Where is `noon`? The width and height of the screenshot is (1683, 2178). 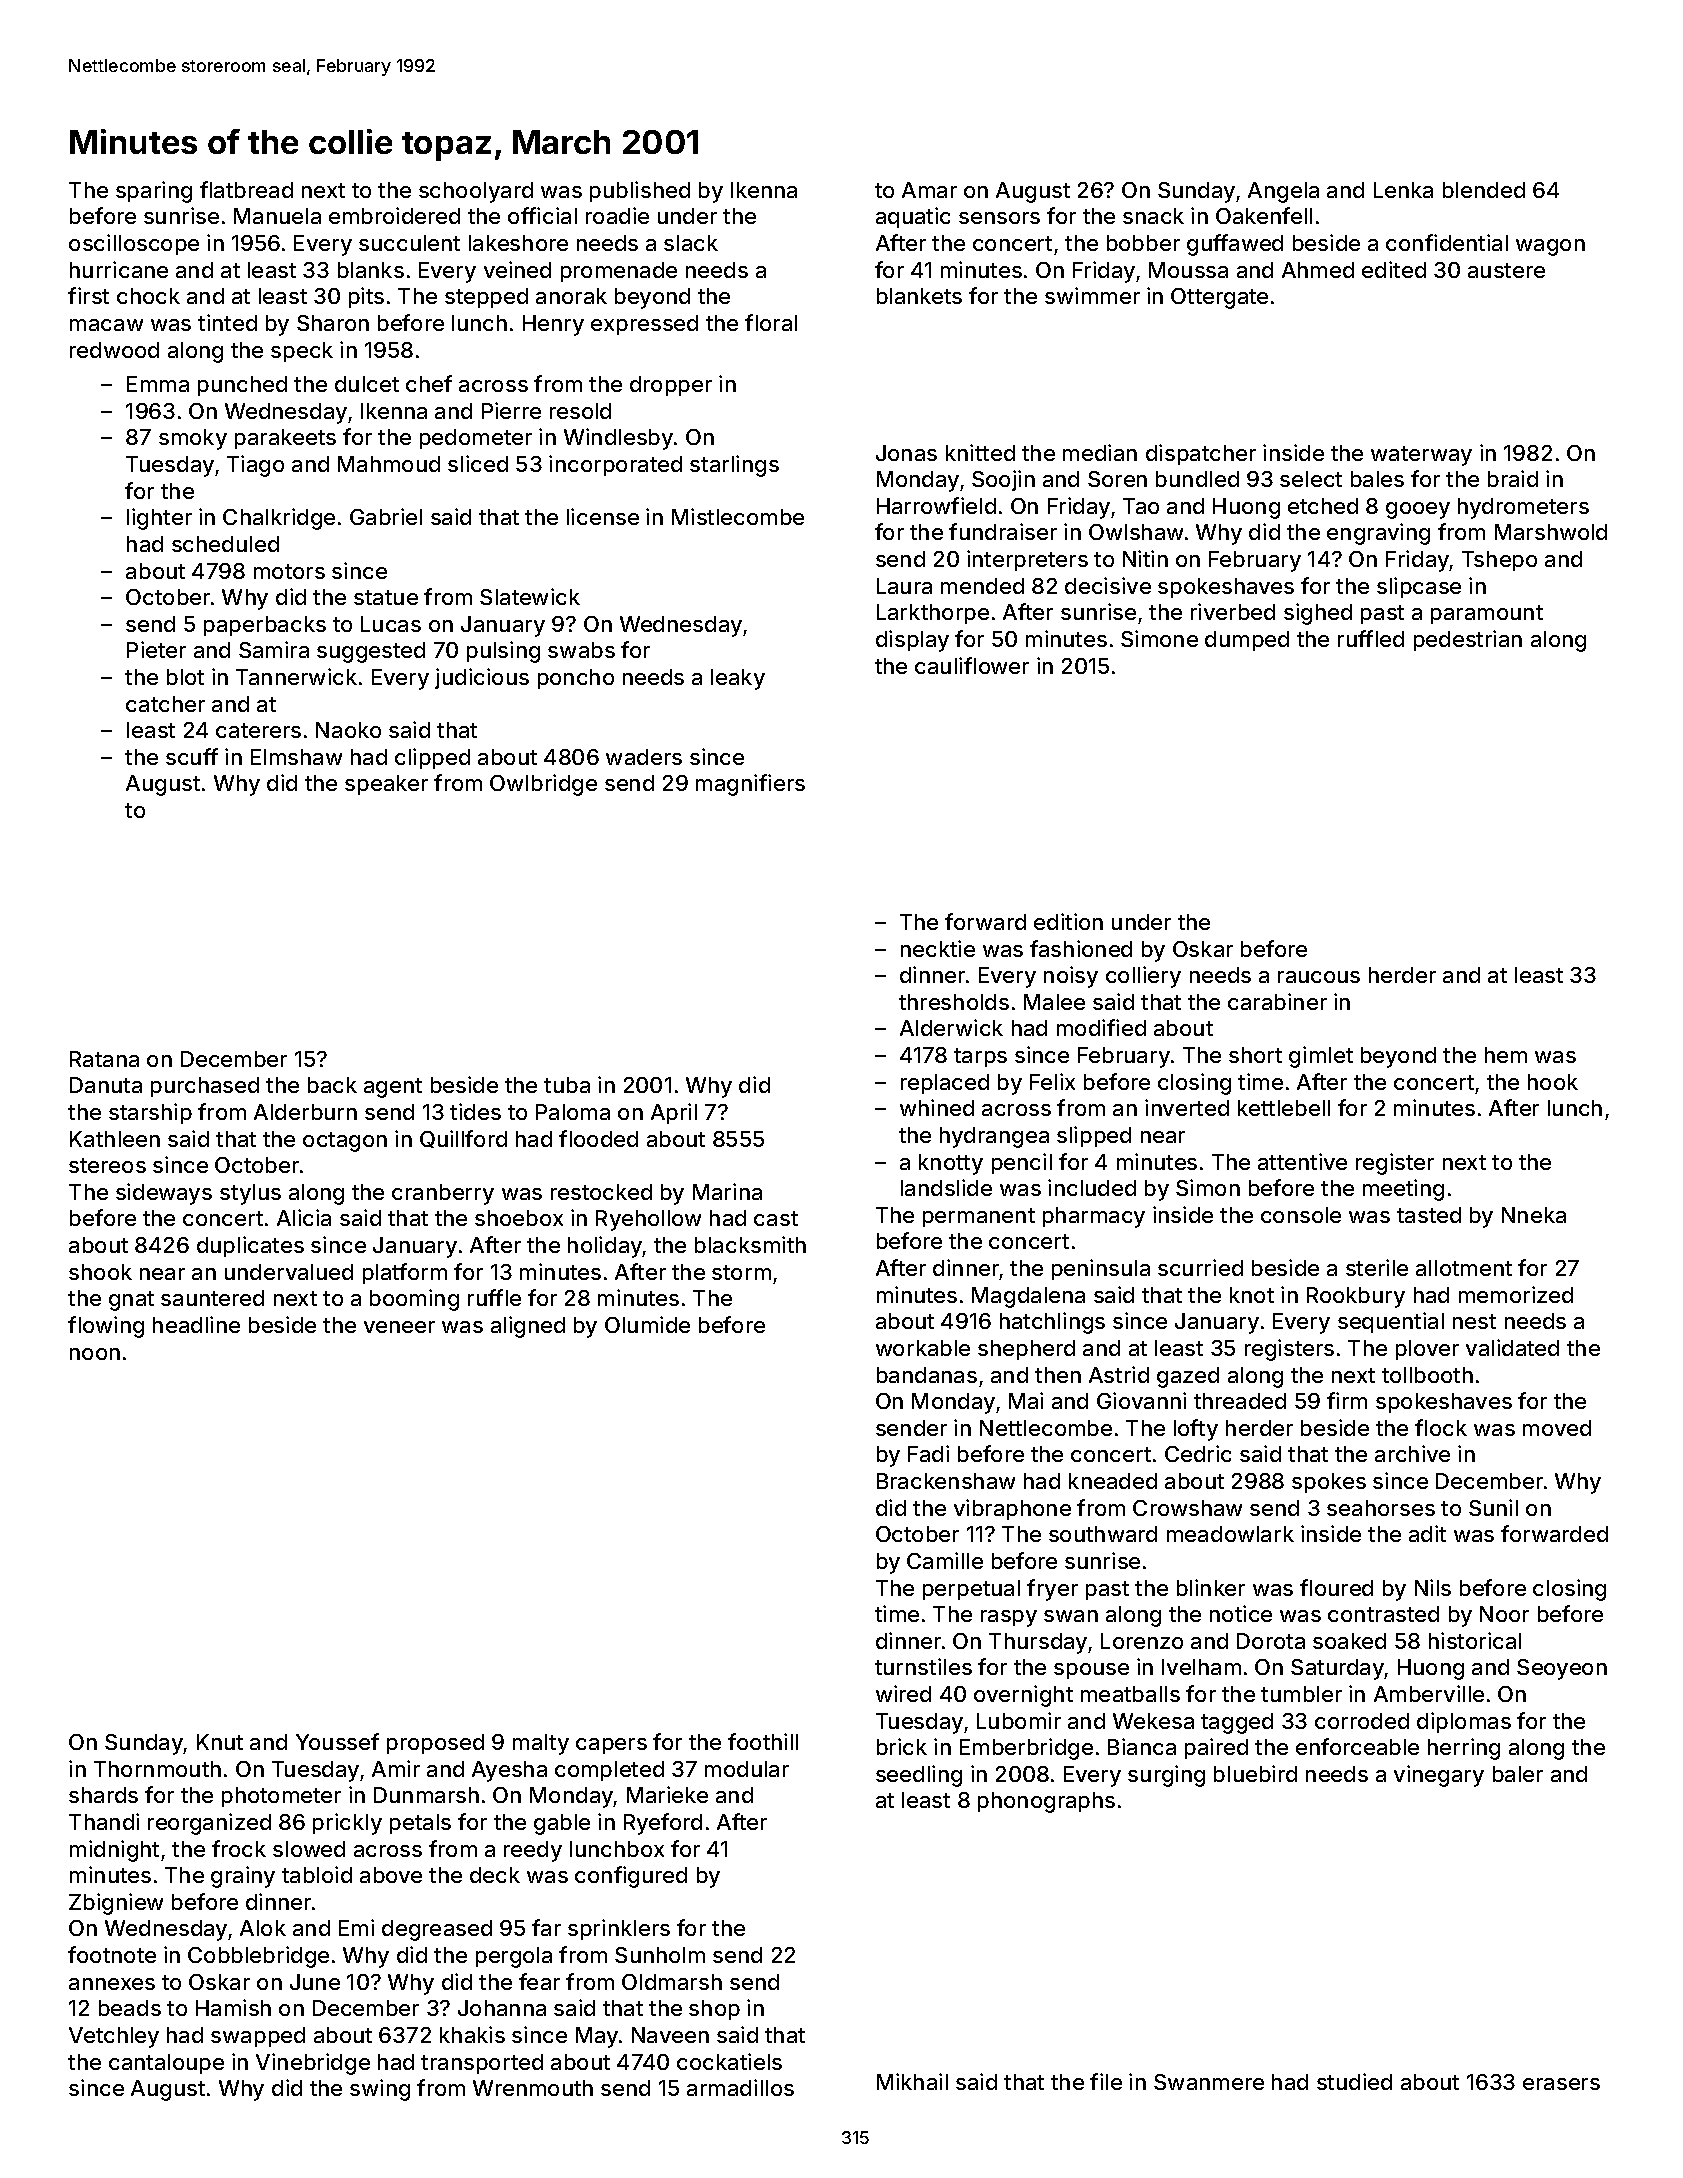 noon is located at coordinates (95, 1354).
